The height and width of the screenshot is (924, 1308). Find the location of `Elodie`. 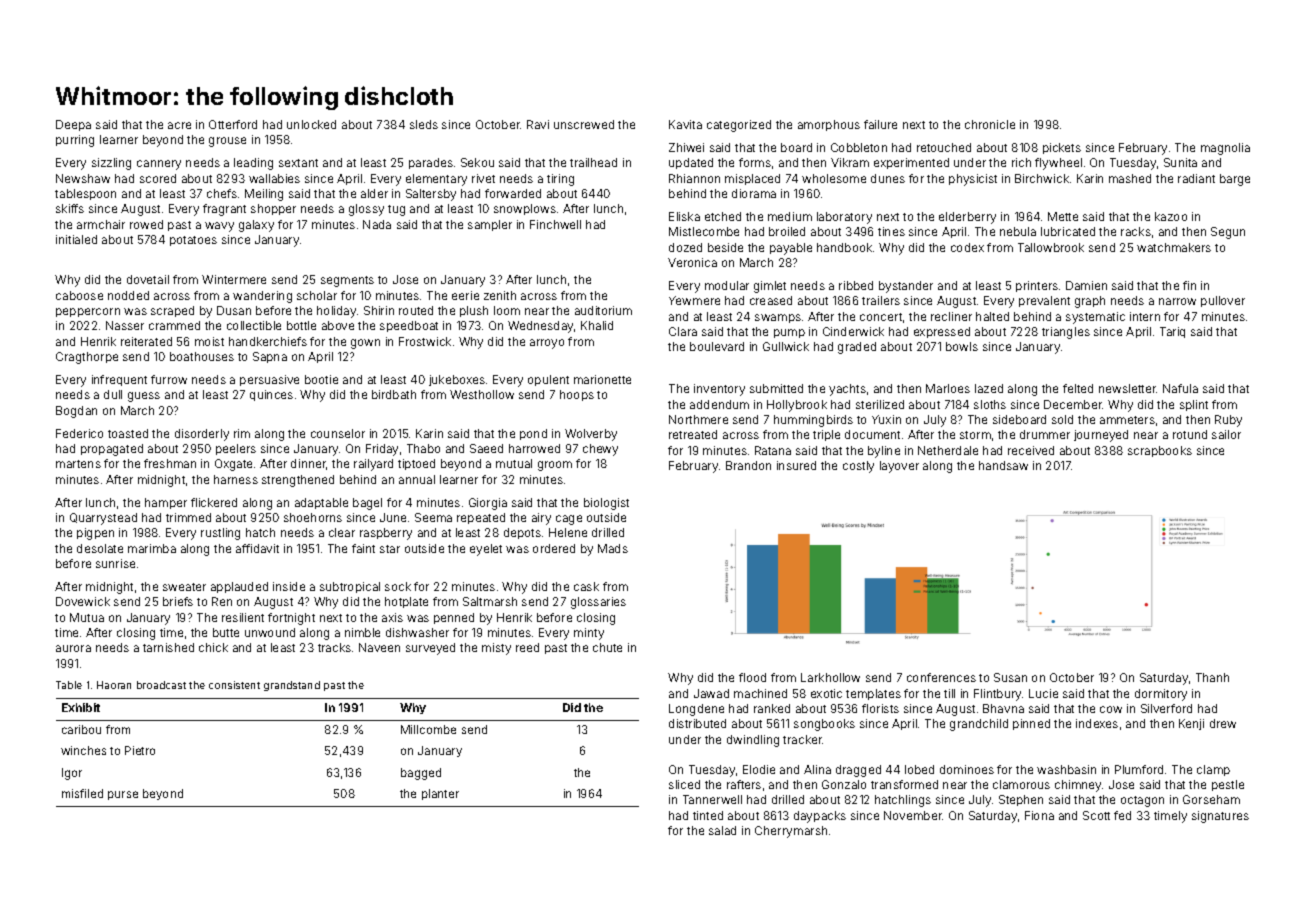

Elodie is located at coordinates (759, 769).
